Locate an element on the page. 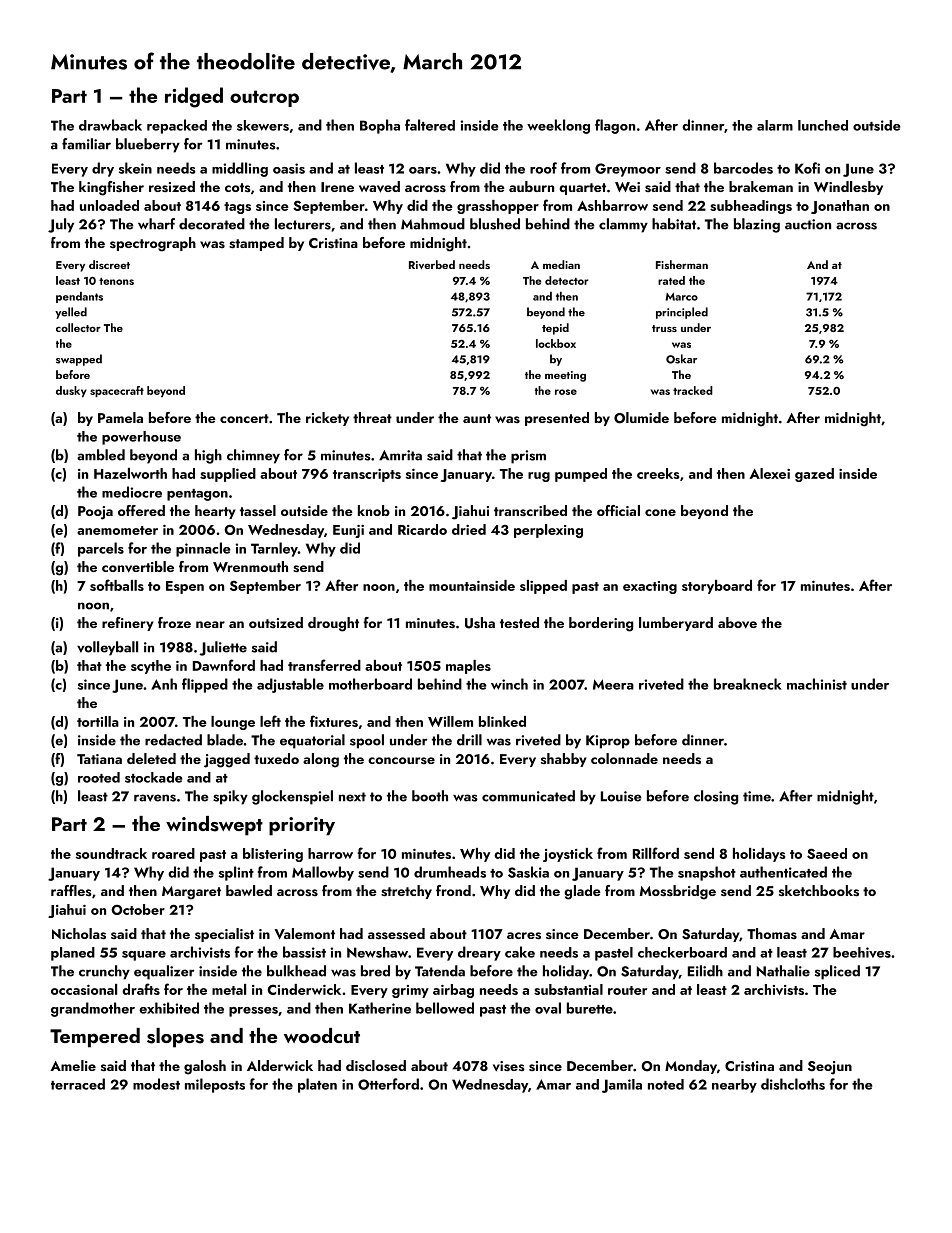 This image has height=1233, width=952. flagon is located at coordinates (615, 126).
